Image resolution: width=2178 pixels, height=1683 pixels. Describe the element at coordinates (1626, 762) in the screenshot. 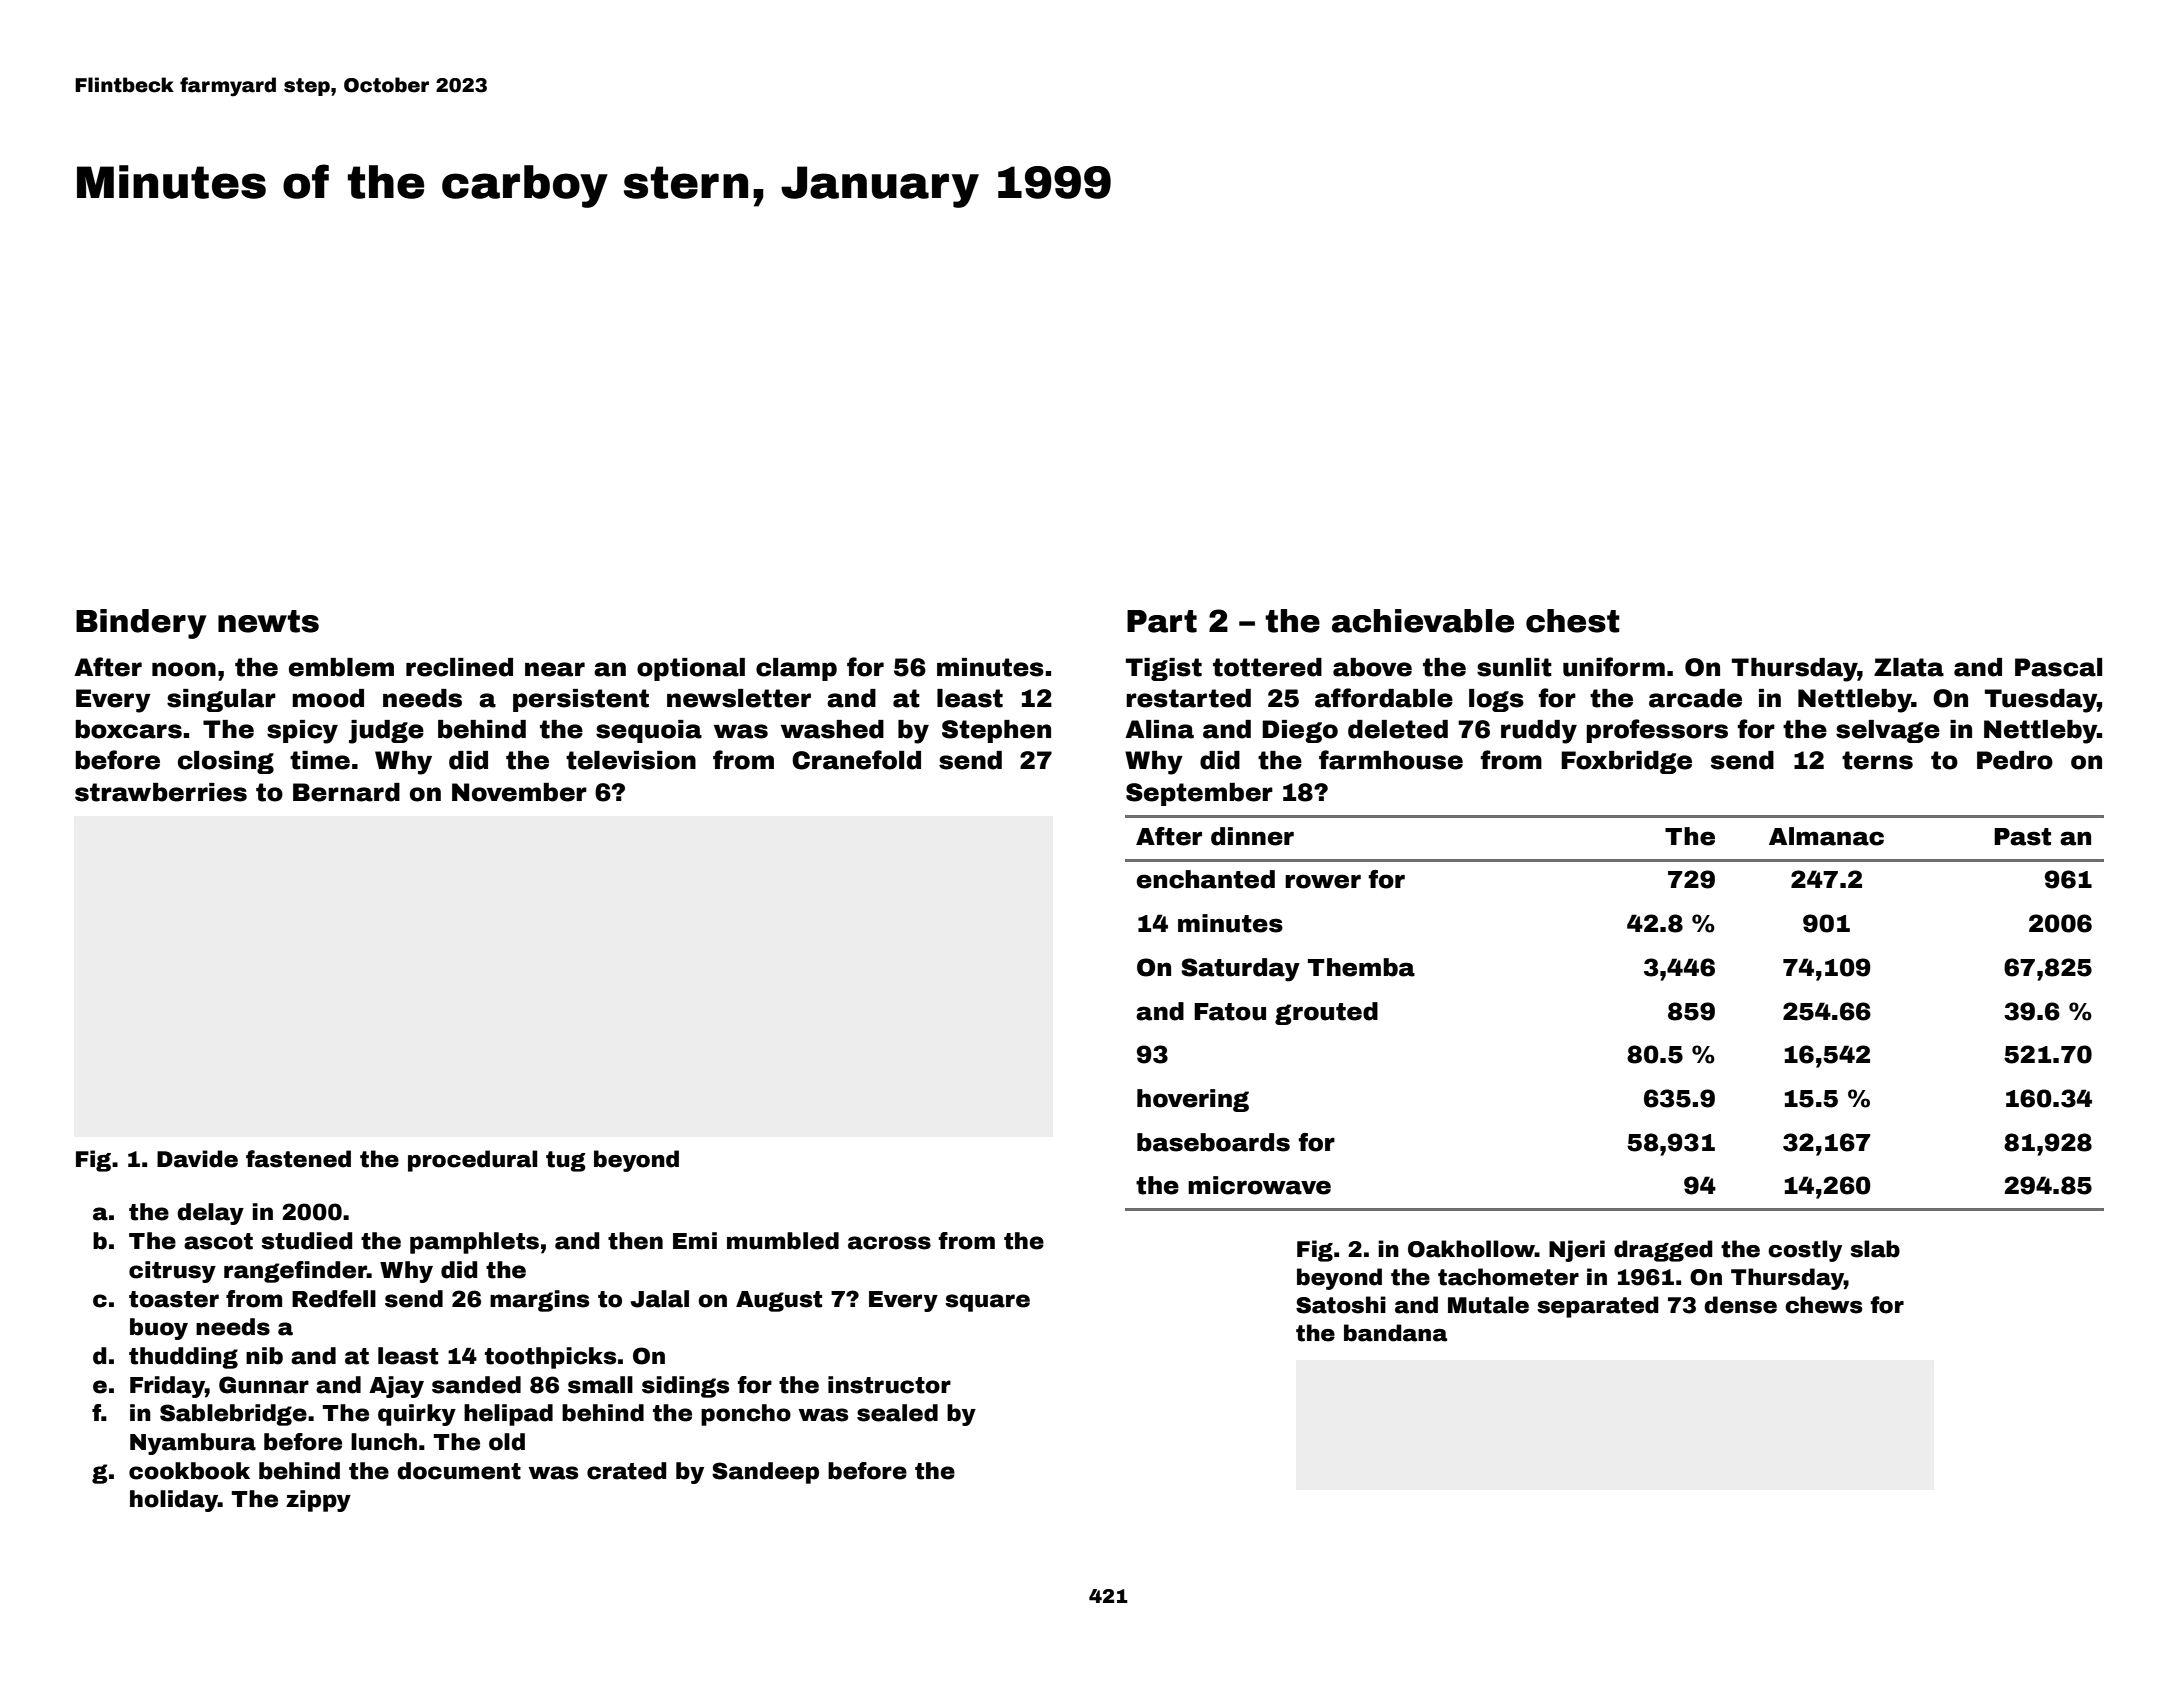

I see `Foxbridge` at that location.
